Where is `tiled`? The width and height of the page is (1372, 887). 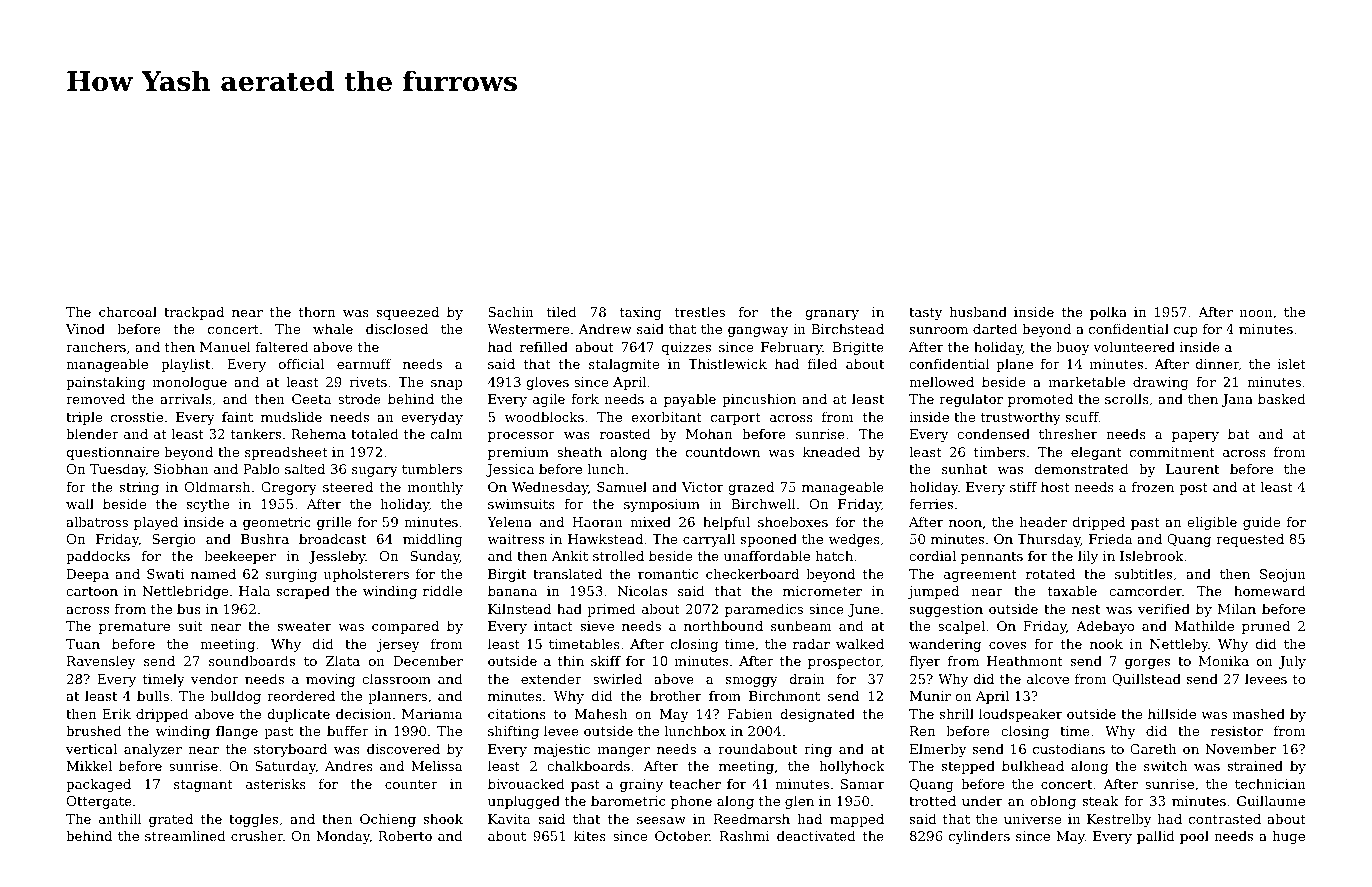 tiled is located at coordinates (562, 312).
